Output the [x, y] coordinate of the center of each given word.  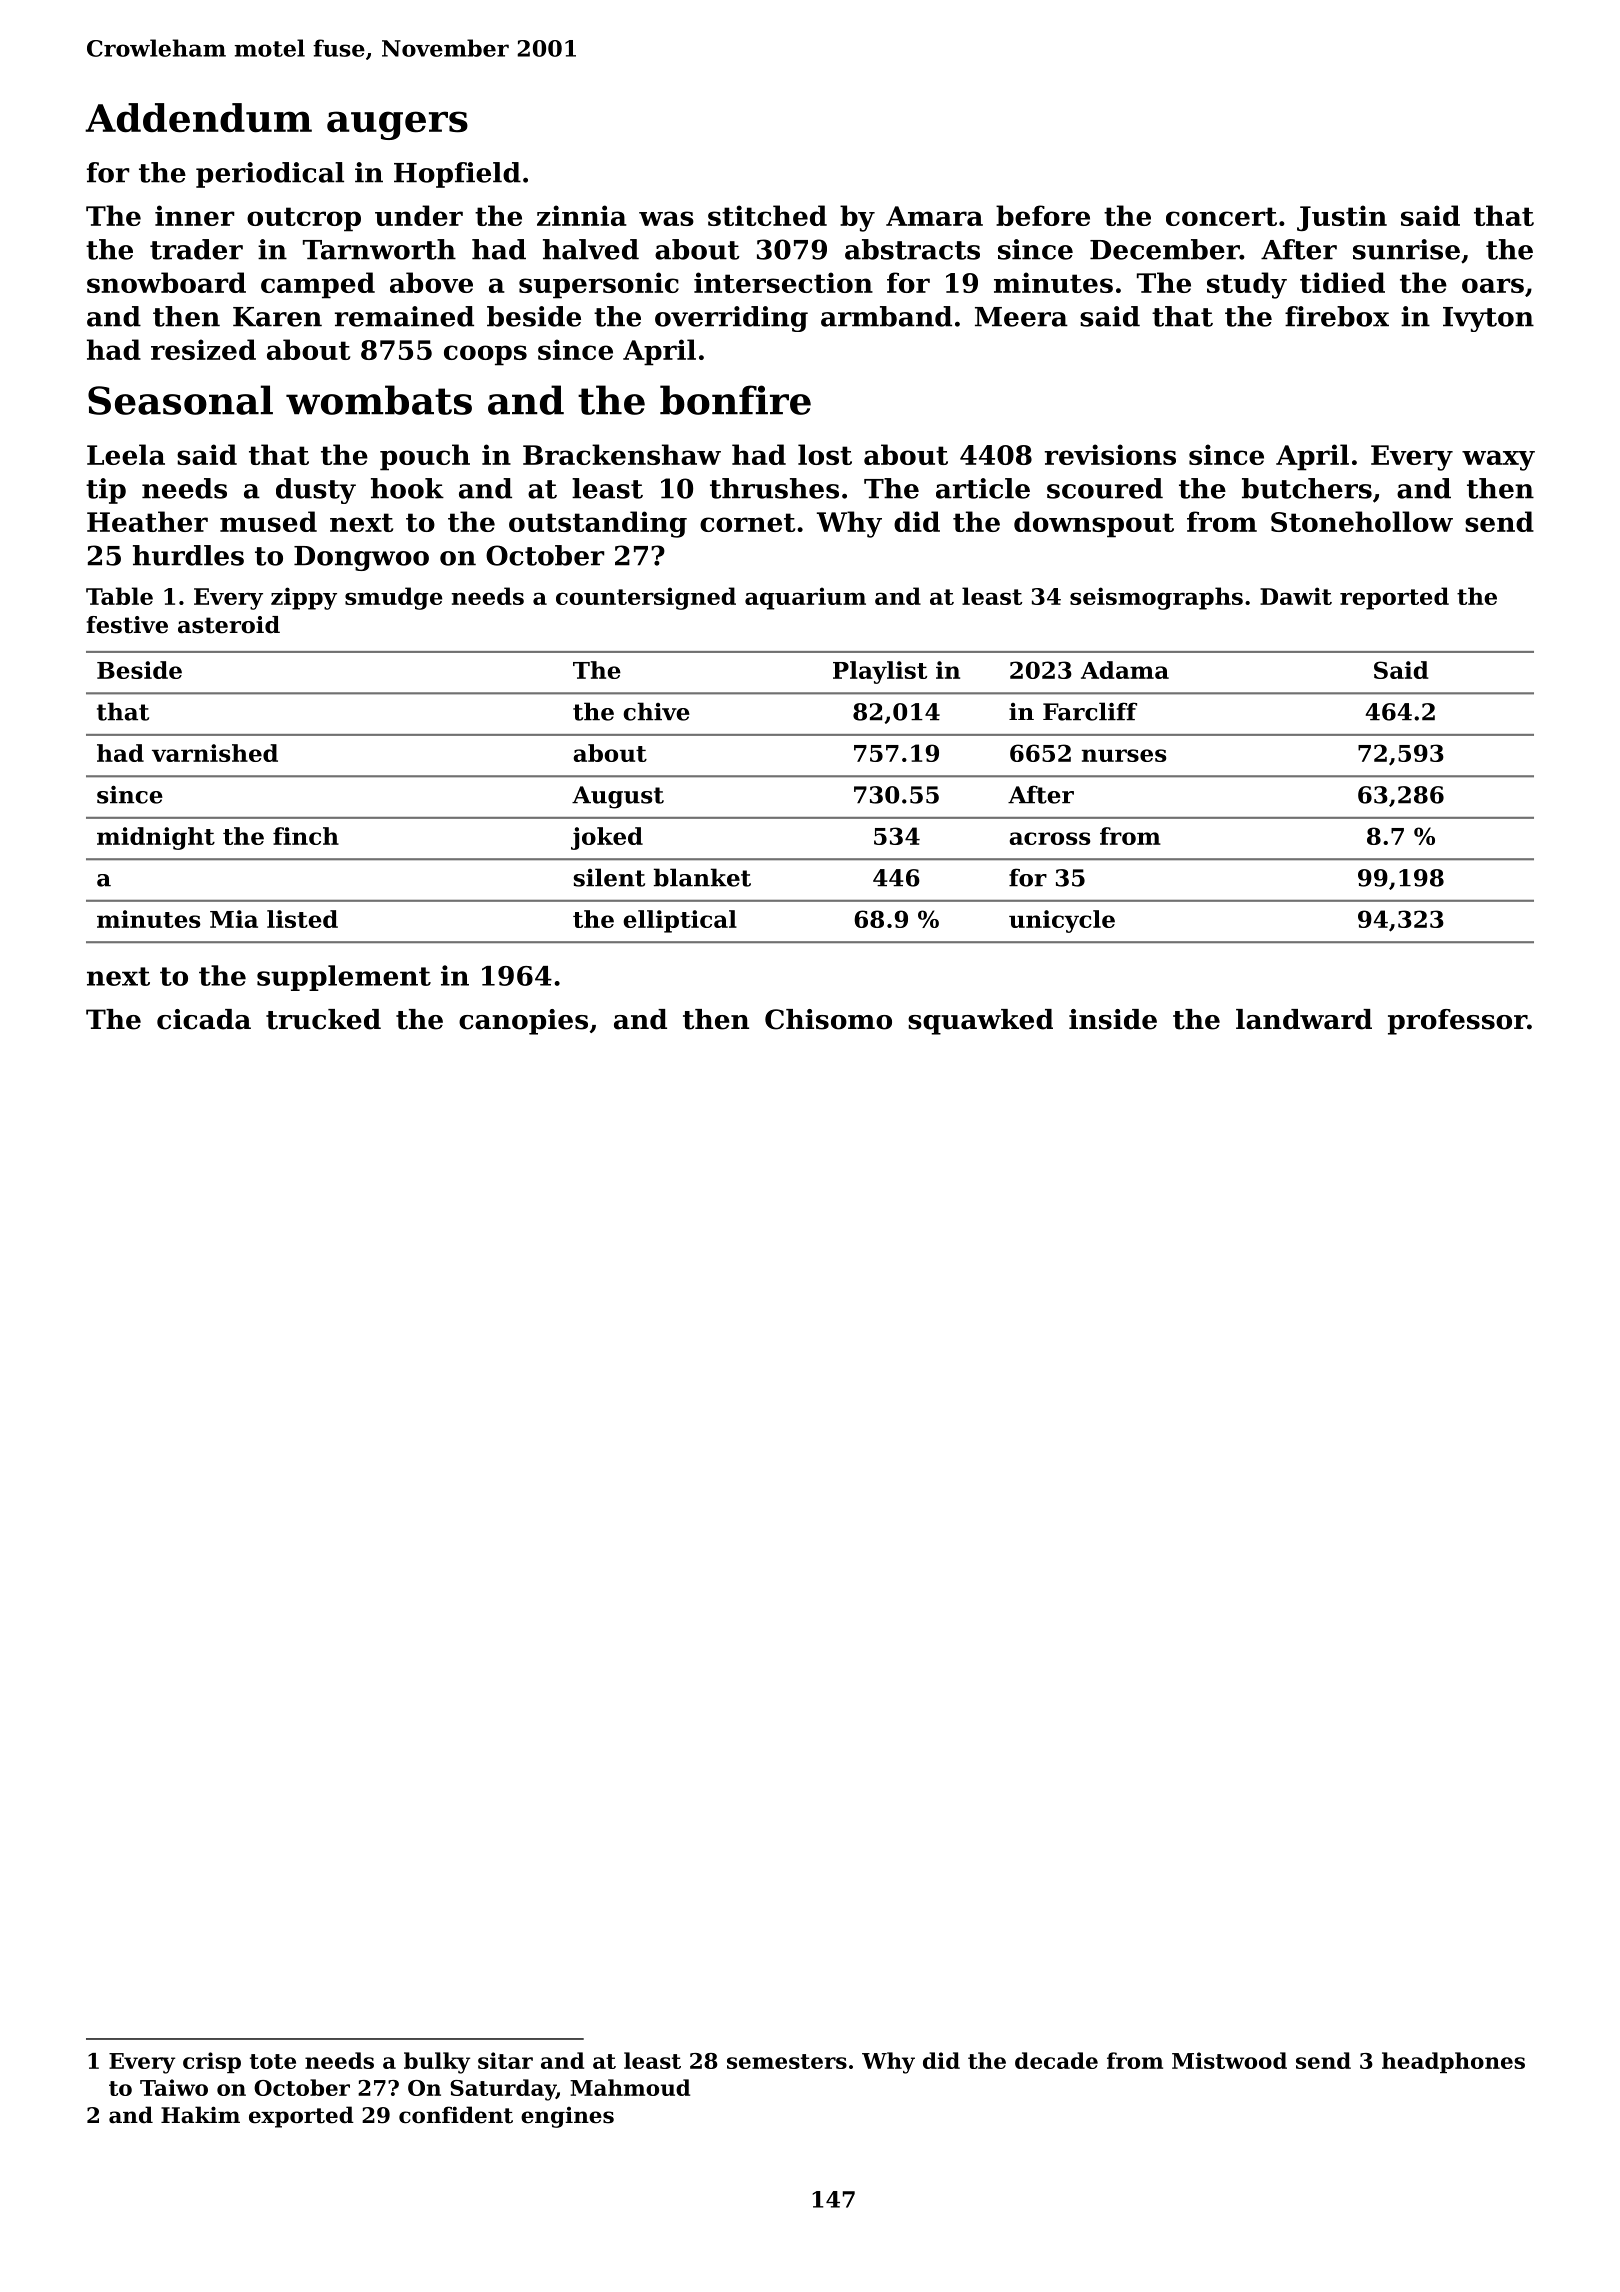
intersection [783, 282]
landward [1304, 1019]
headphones [1453, 2062]
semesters [787, 2061]
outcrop [304, 219]
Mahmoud [630, 2087]
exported [301, 2117]
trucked [323, 1019]
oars [1493, 285]
